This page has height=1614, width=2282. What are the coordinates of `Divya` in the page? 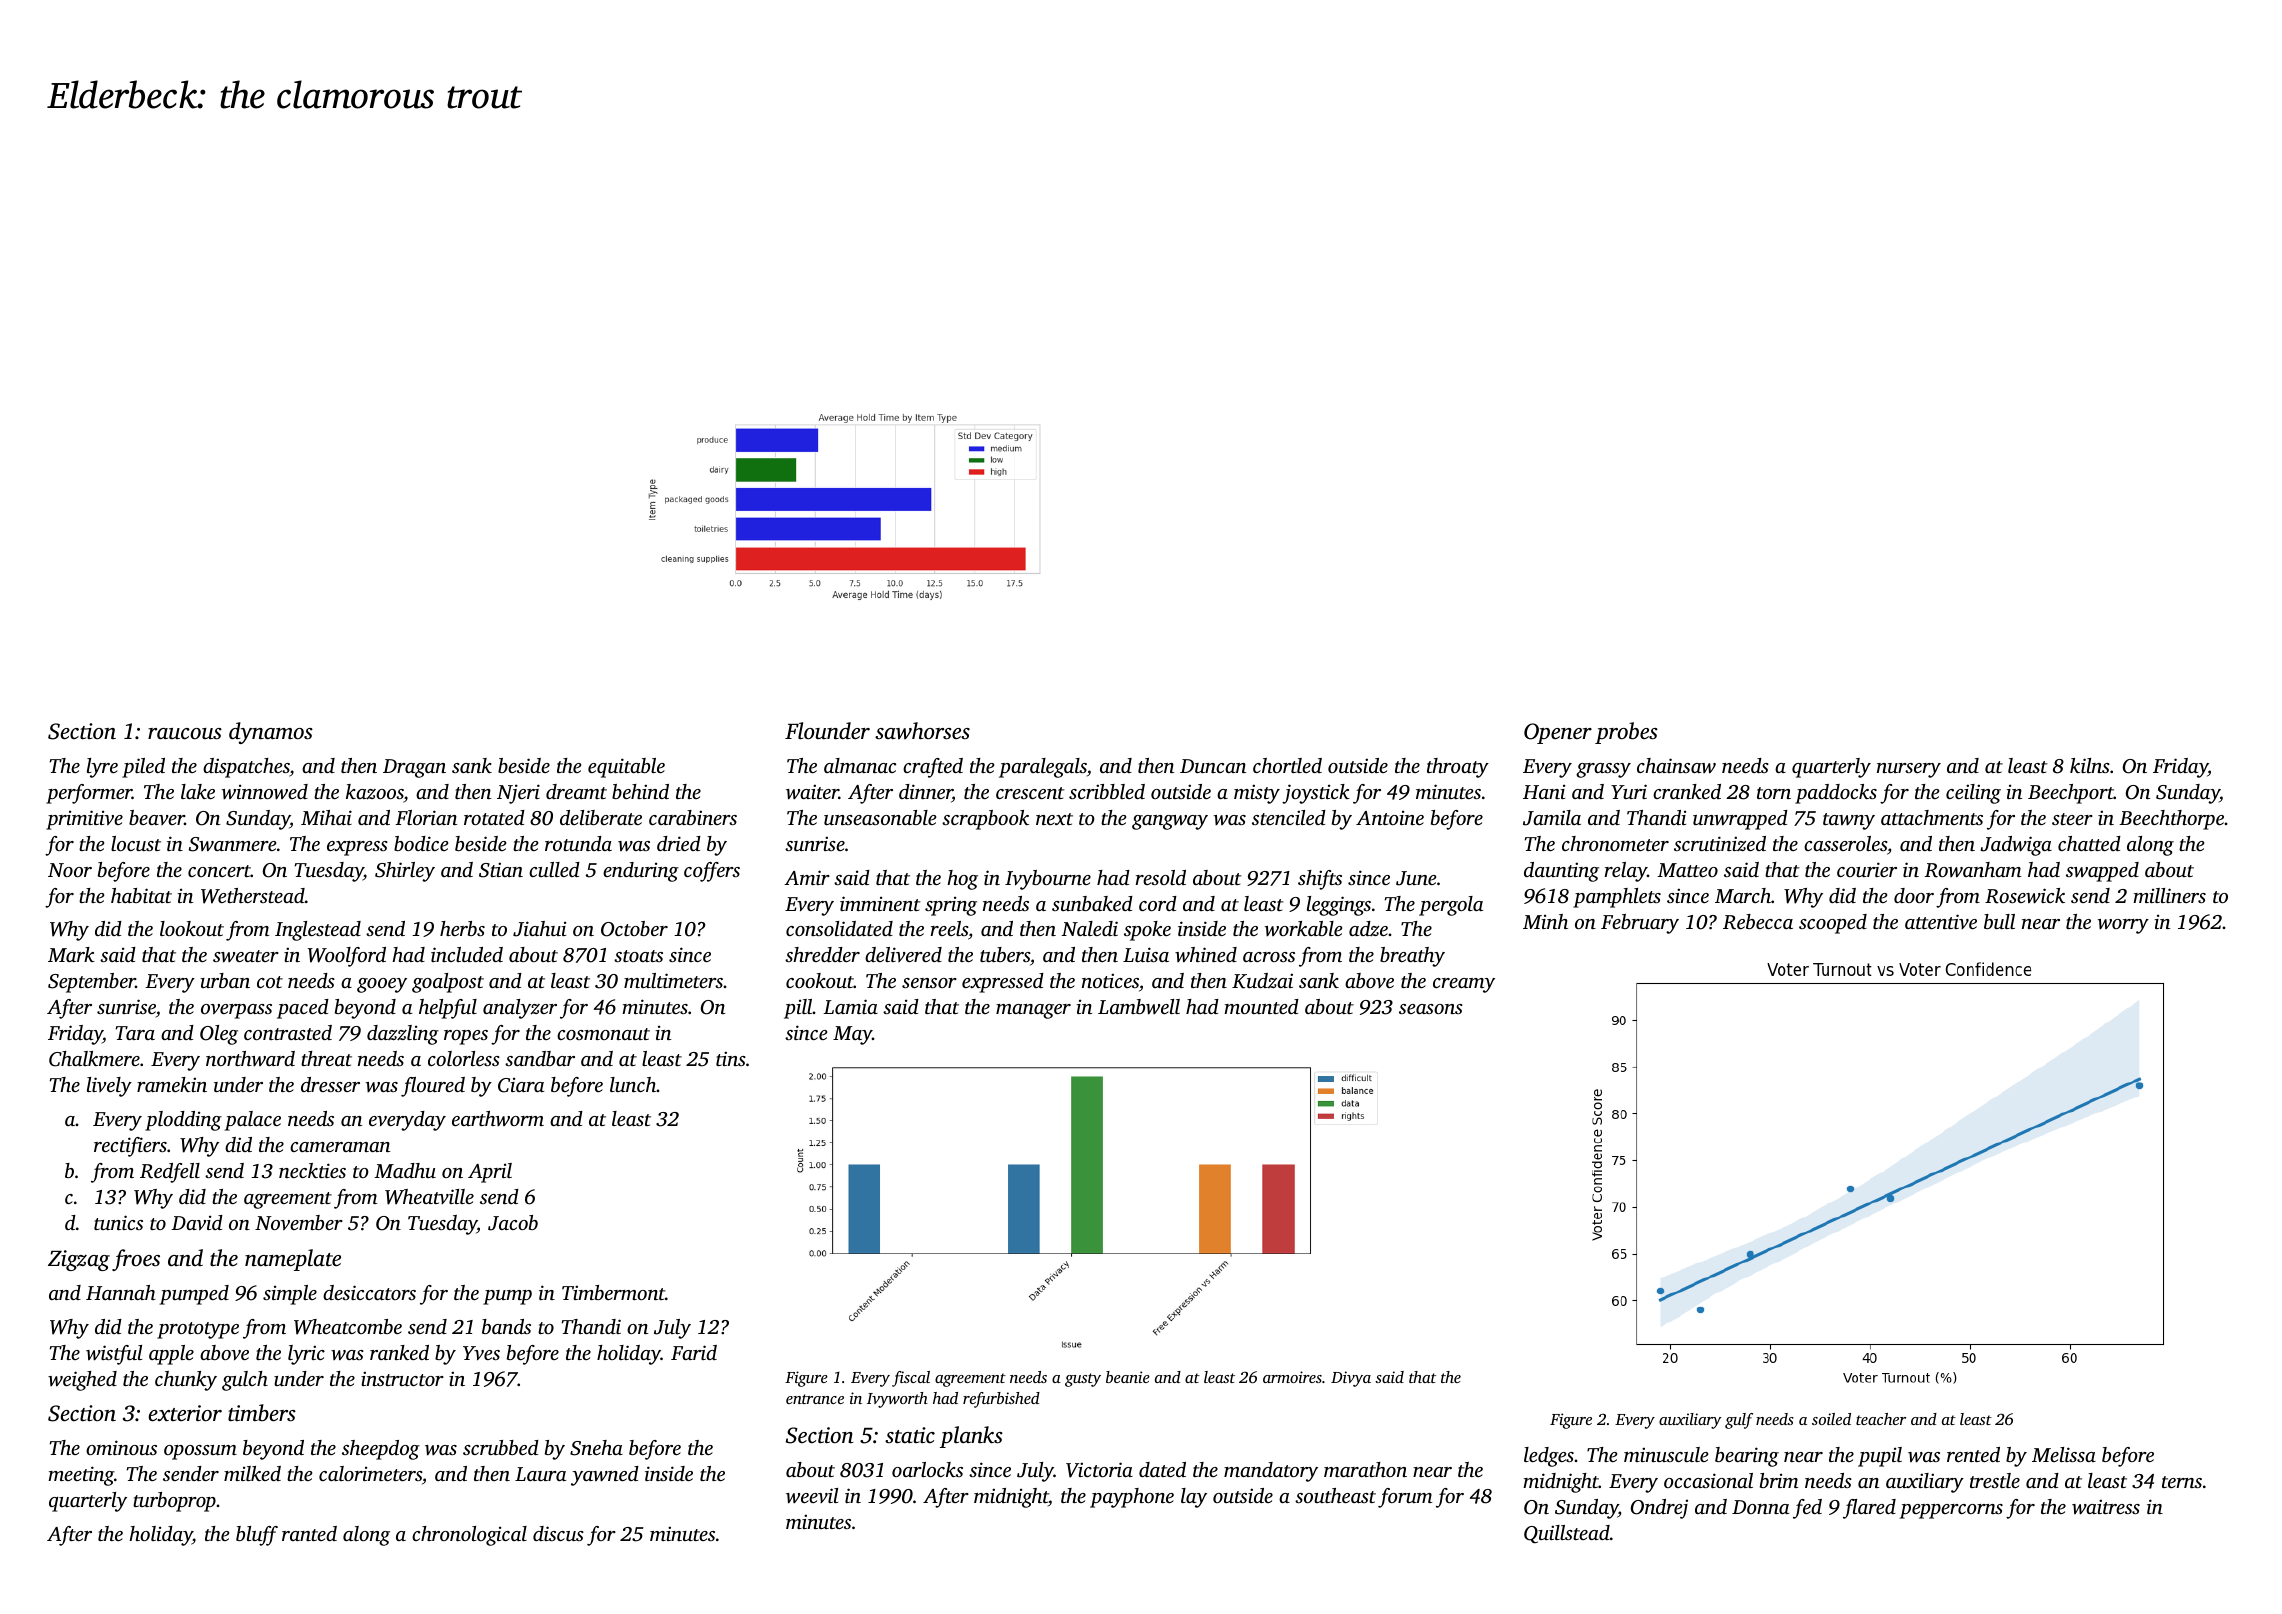 It's located at (1351, 1379).
